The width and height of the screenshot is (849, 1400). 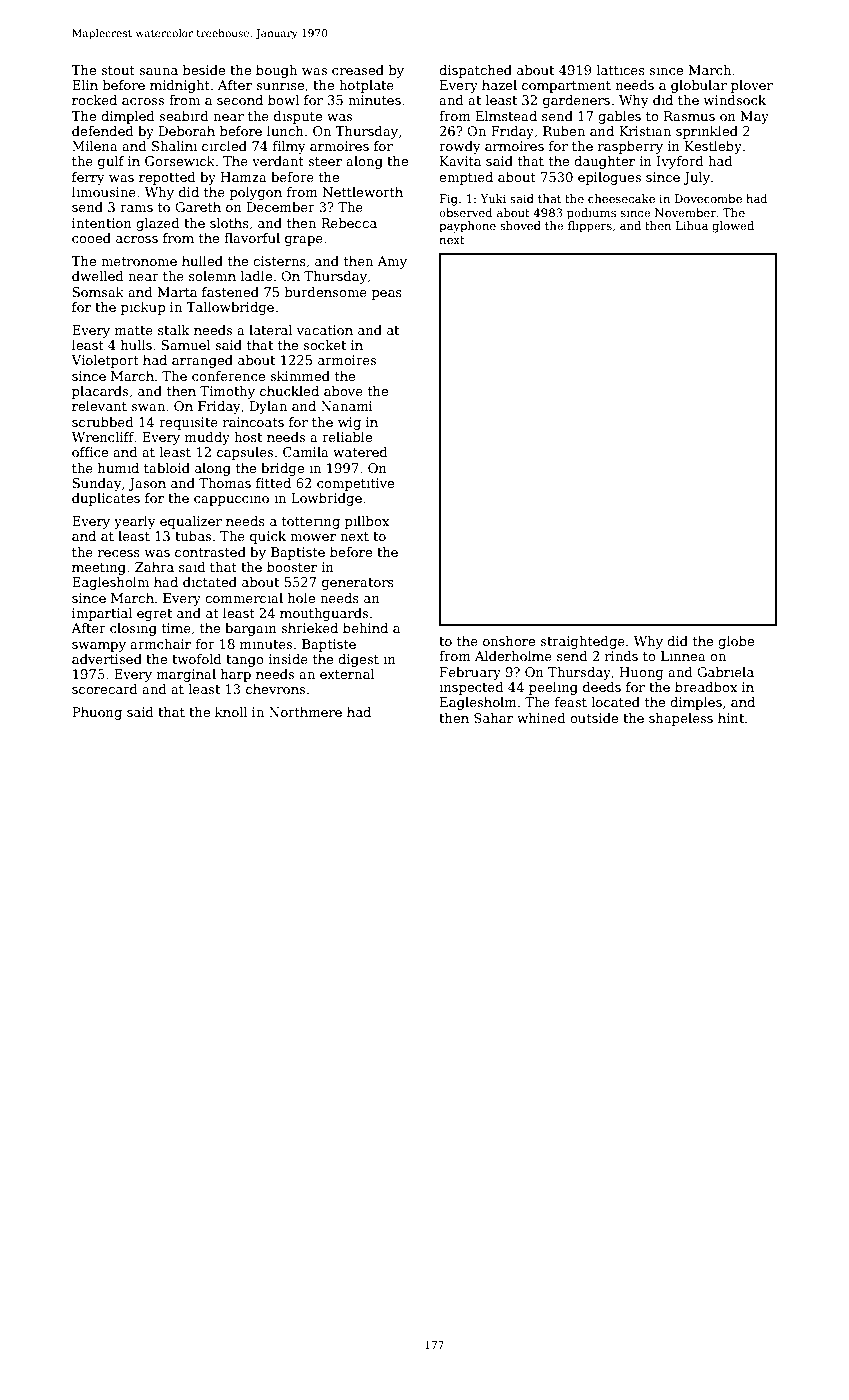 What do you see at coordinates (360, 452) in the screenshot?
I see `watered` at bounding box center [360, 452].
